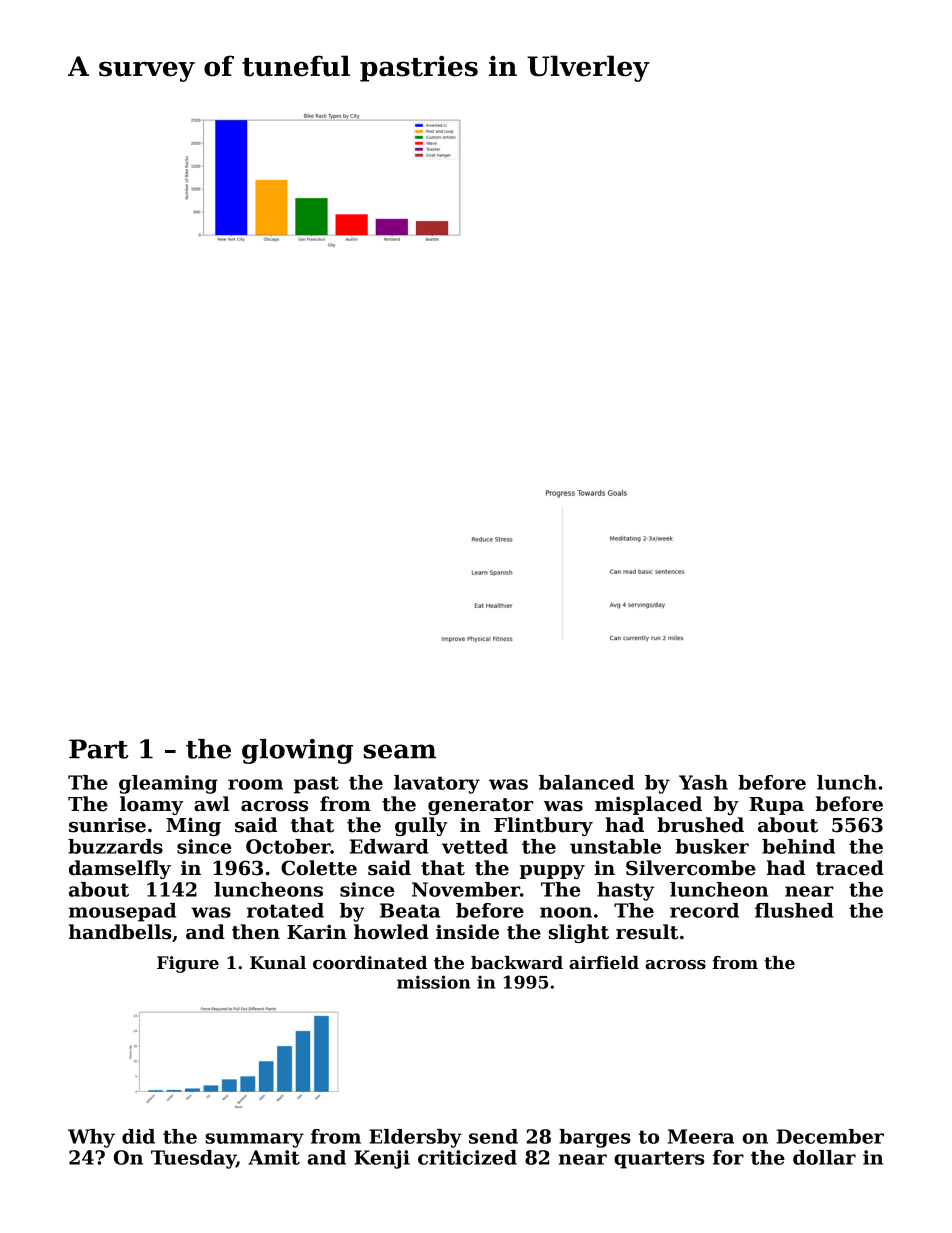  I want to click on Meera, so click(701, 1136).
